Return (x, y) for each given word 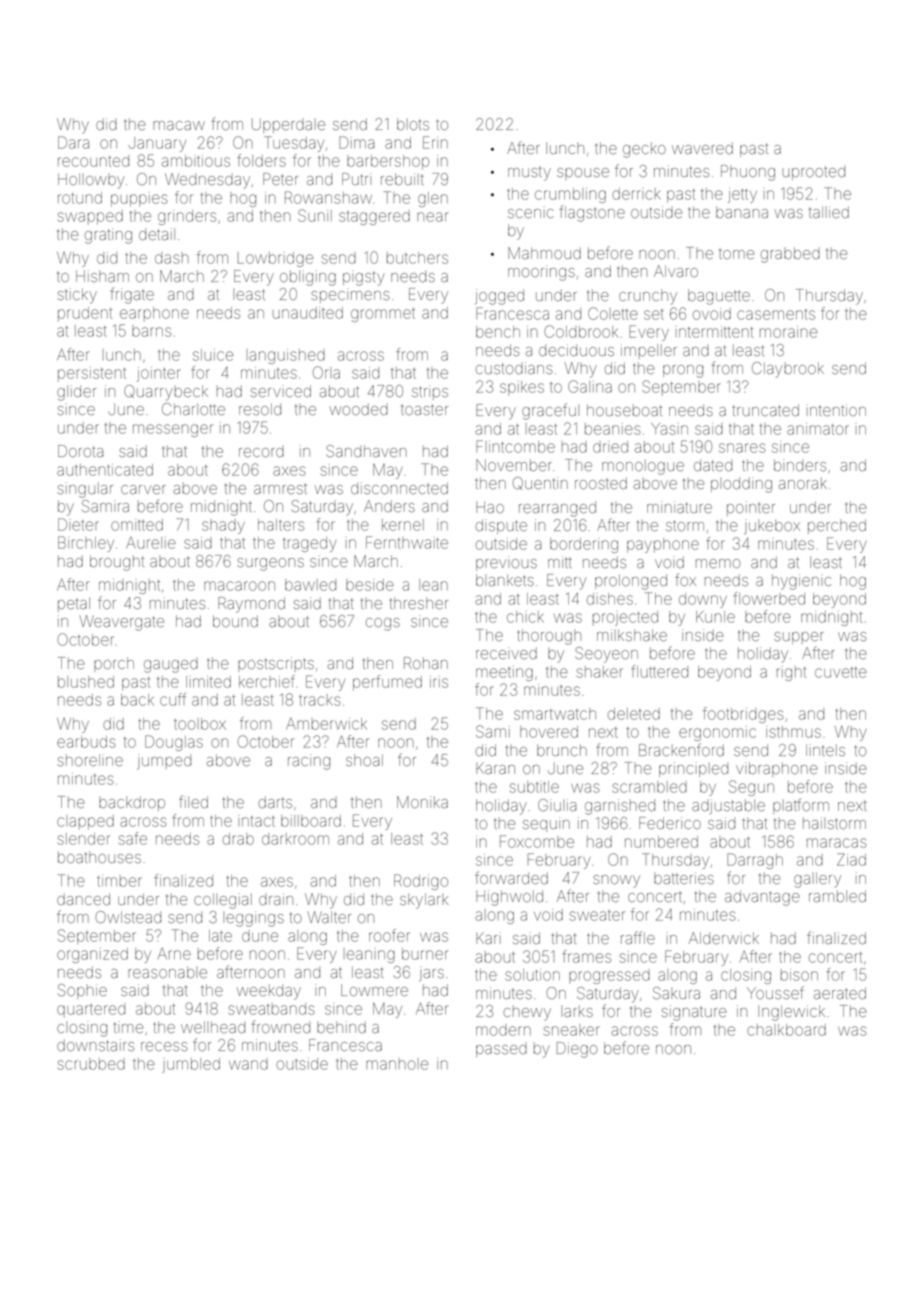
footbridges (743, 715)
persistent (92, 374)
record (261, 451)
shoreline (90, 760)
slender (84, 839)
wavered (702, 148)
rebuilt (402, 179)
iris (439, 682)
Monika (422, 802)
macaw (179, 125)
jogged (499, 297)
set (654, 314)
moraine (788, 332)
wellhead (213, 1027)
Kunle (715, 617)
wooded (358, 409)
